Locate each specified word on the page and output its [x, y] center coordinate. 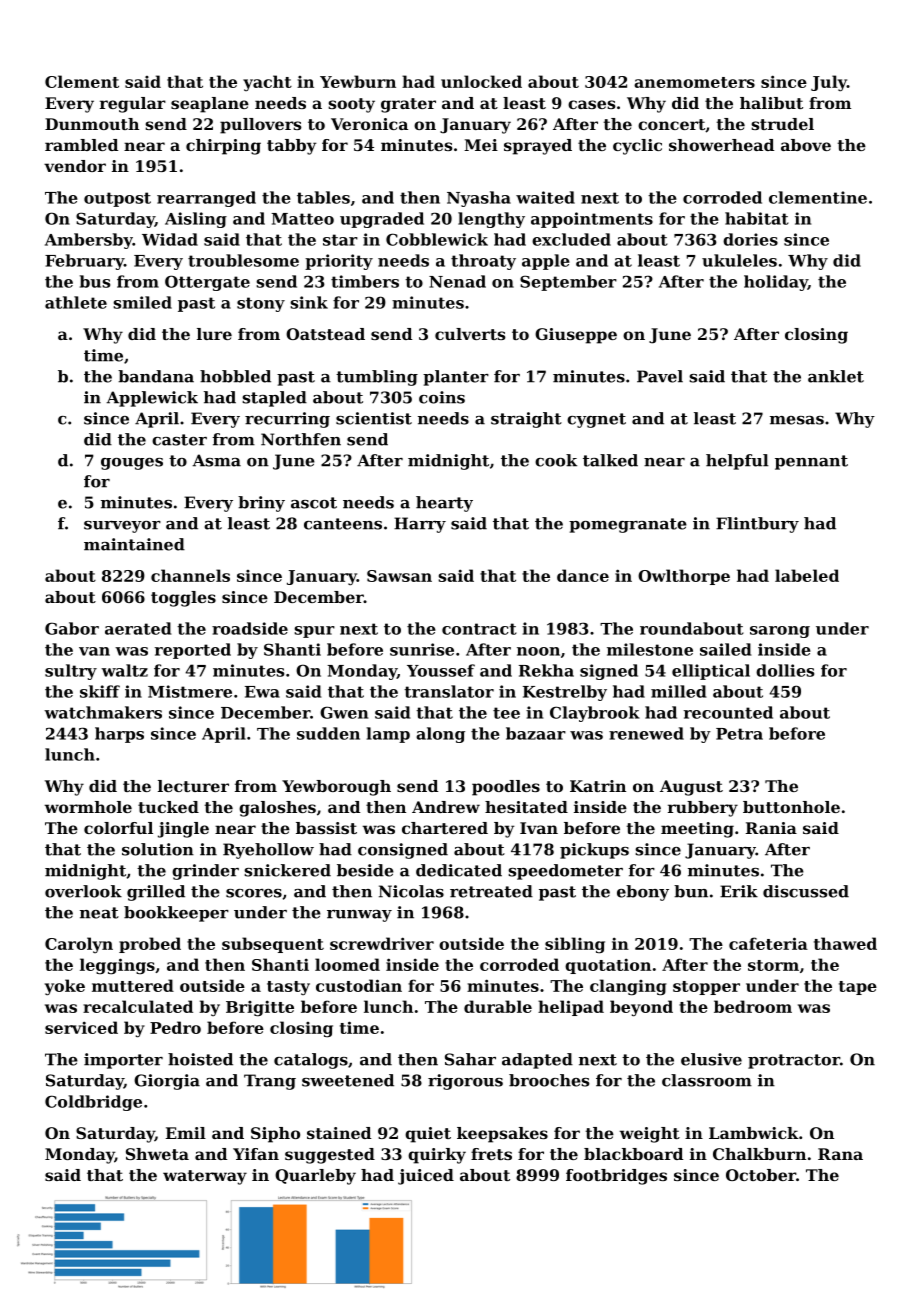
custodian [359, 985]
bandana [156, 376]
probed [150, 945]
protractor [794, 1061]
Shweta [157, 1154]
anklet [836, 376]
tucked [168, 807]
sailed [726, 649]
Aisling [196, 220]
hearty [444, 504]
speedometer [565, 872]
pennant [811, 462]
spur [314, 632]
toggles [183, 599]
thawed [845, 943]
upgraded [382, 220]
